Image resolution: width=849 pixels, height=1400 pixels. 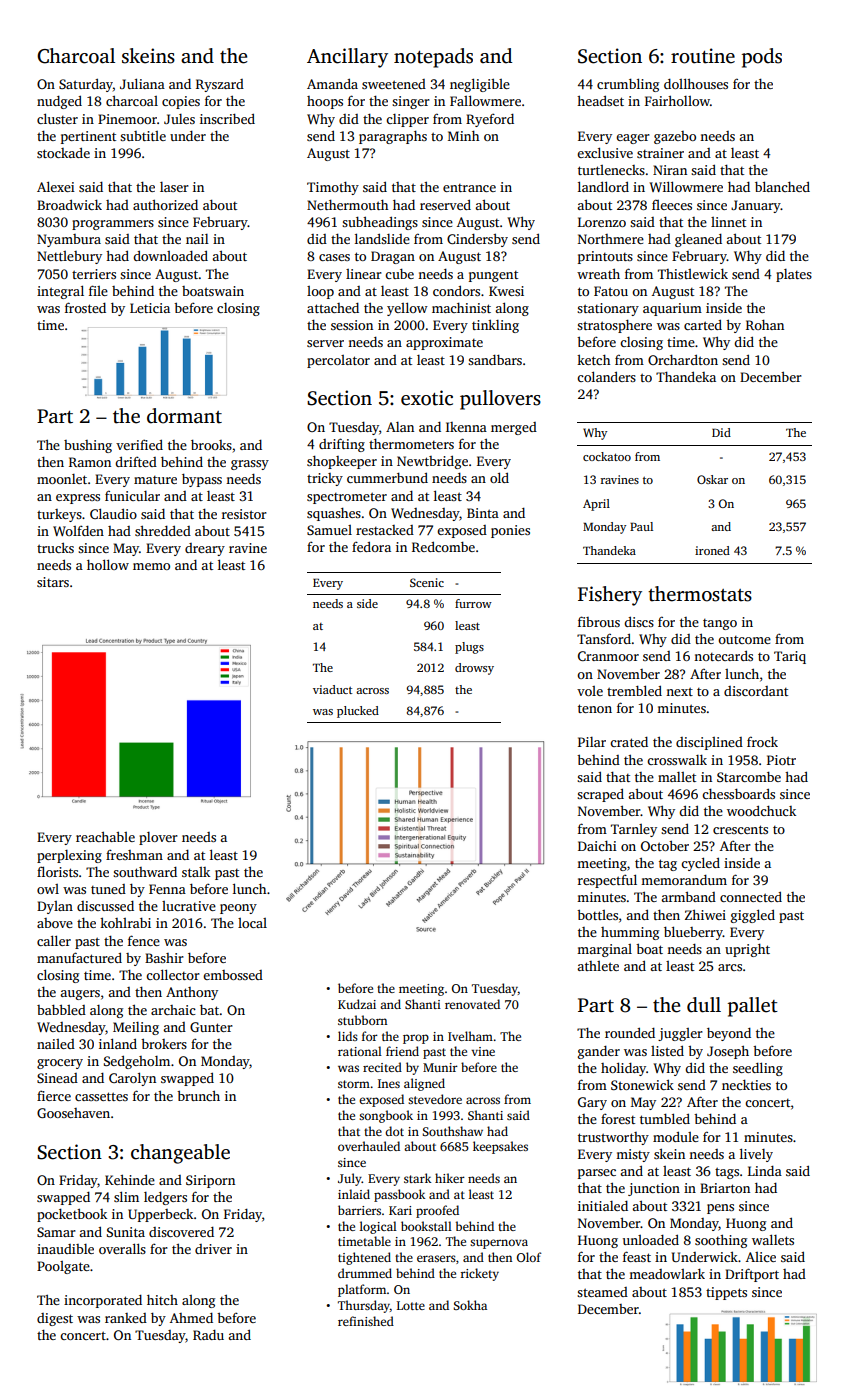 I want to click on dreary, so click(x=205, y=549).
